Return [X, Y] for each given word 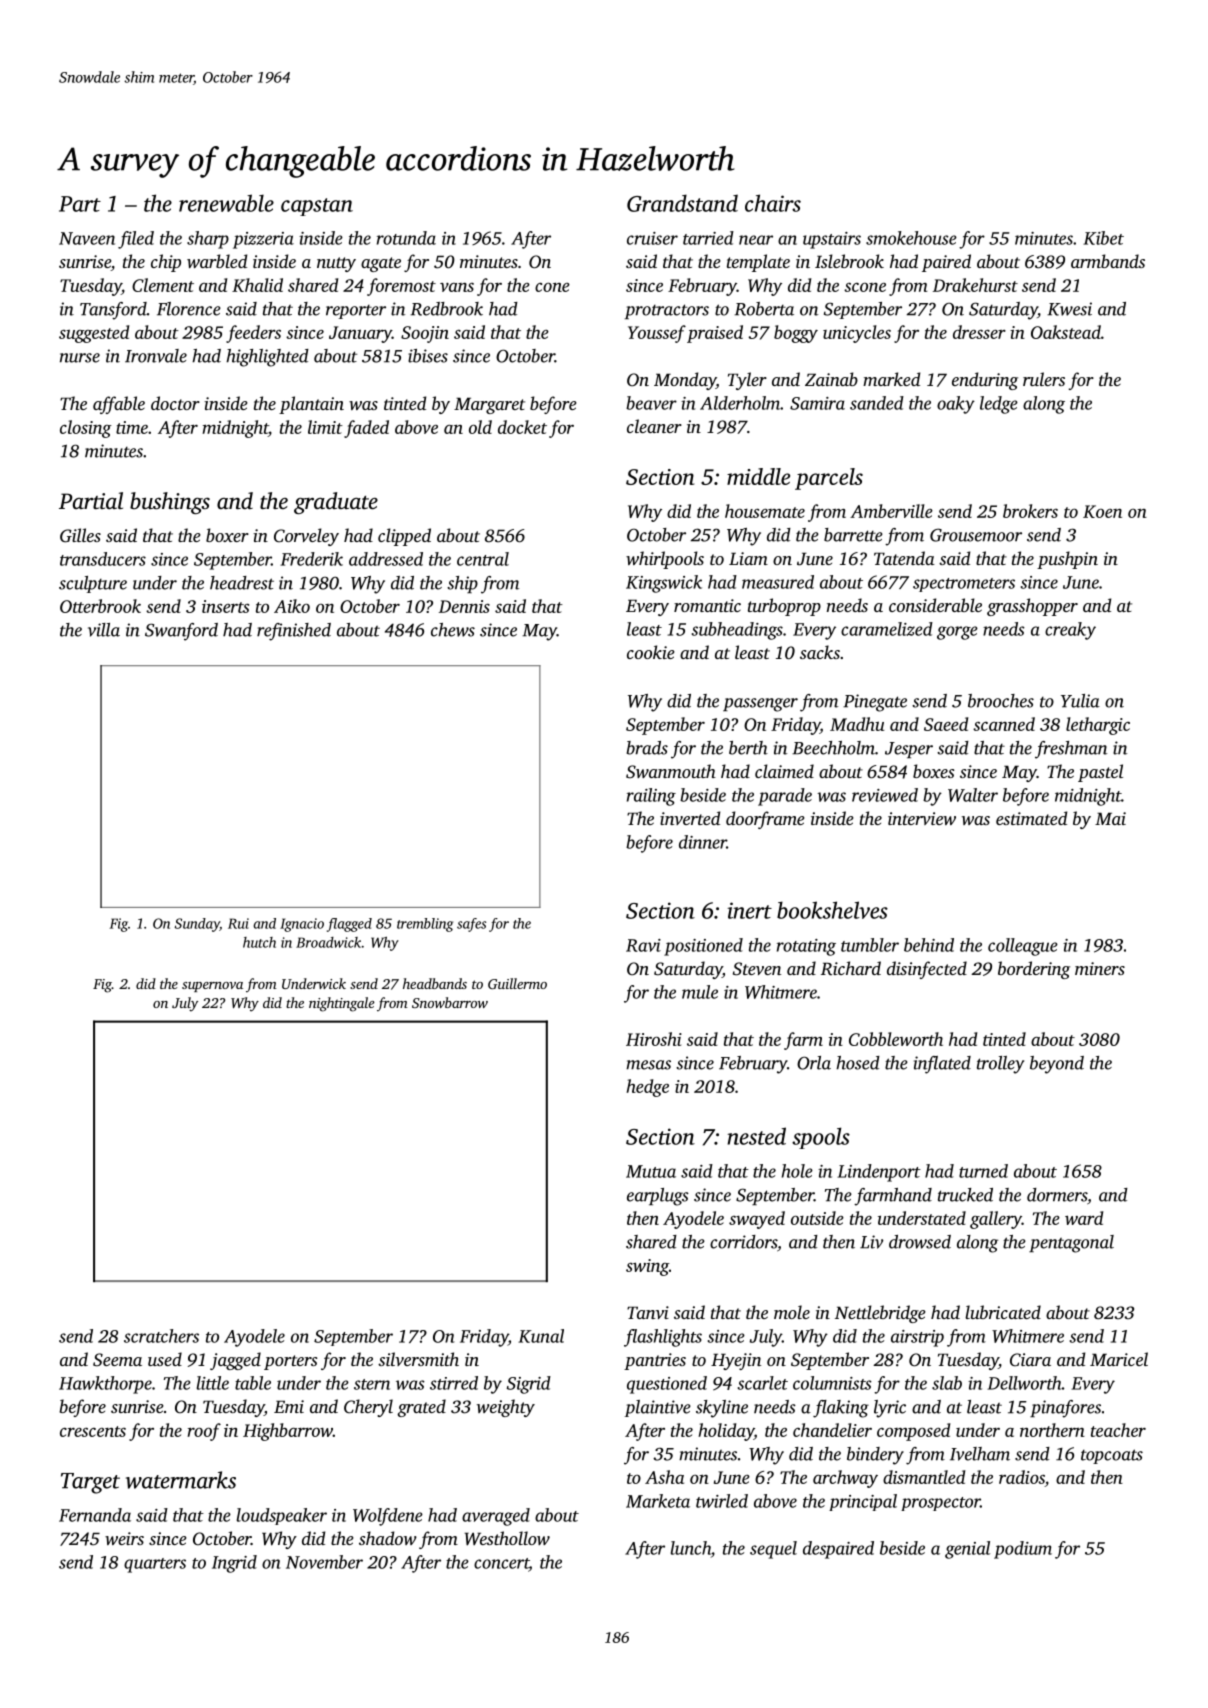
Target [90, 1483]
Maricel [1119, 1359]
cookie [651, 652]
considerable [935, 605]
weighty [506, 1408]
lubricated [1003, 1312]
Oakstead [1066, 332]
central [483, 559]
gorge [957, 633]
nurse [80, 358]
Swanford [181, 632]
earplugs [658, 1197]
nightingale [342, 1004]
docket [522, 427]
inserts [225, 606]
